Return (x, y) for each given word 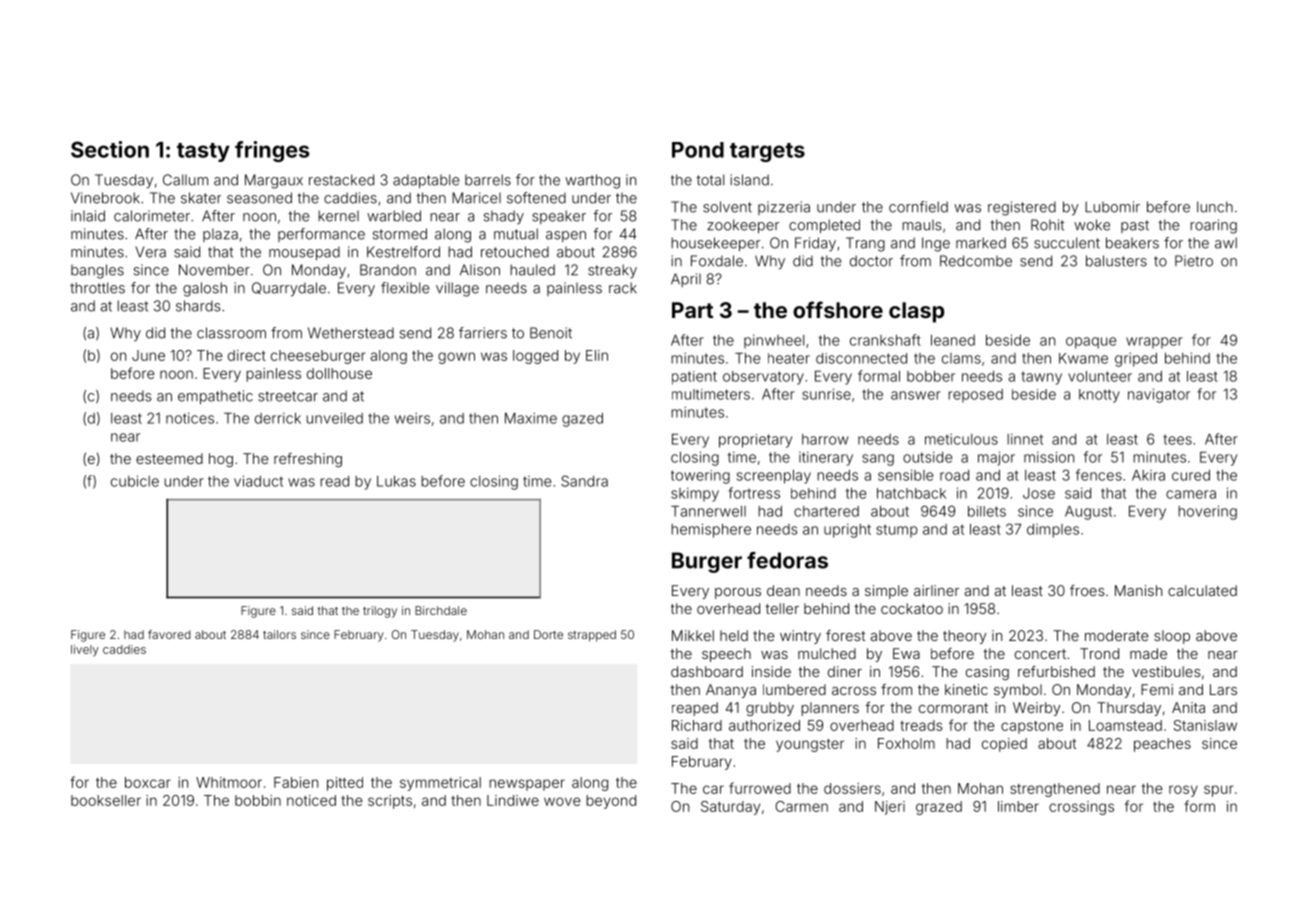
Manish (1138, 590)
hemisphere (711, 530)
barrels (488, 180)
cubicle (135, 481)
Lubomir (1112, 207)
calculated (1202, 590)
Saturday (730, 808)
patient (694, 378)
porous (738, 593)
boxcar (148, 782)
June (148, 355)
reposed (975, 396)
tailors (279, 634)
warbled (394, 216)
